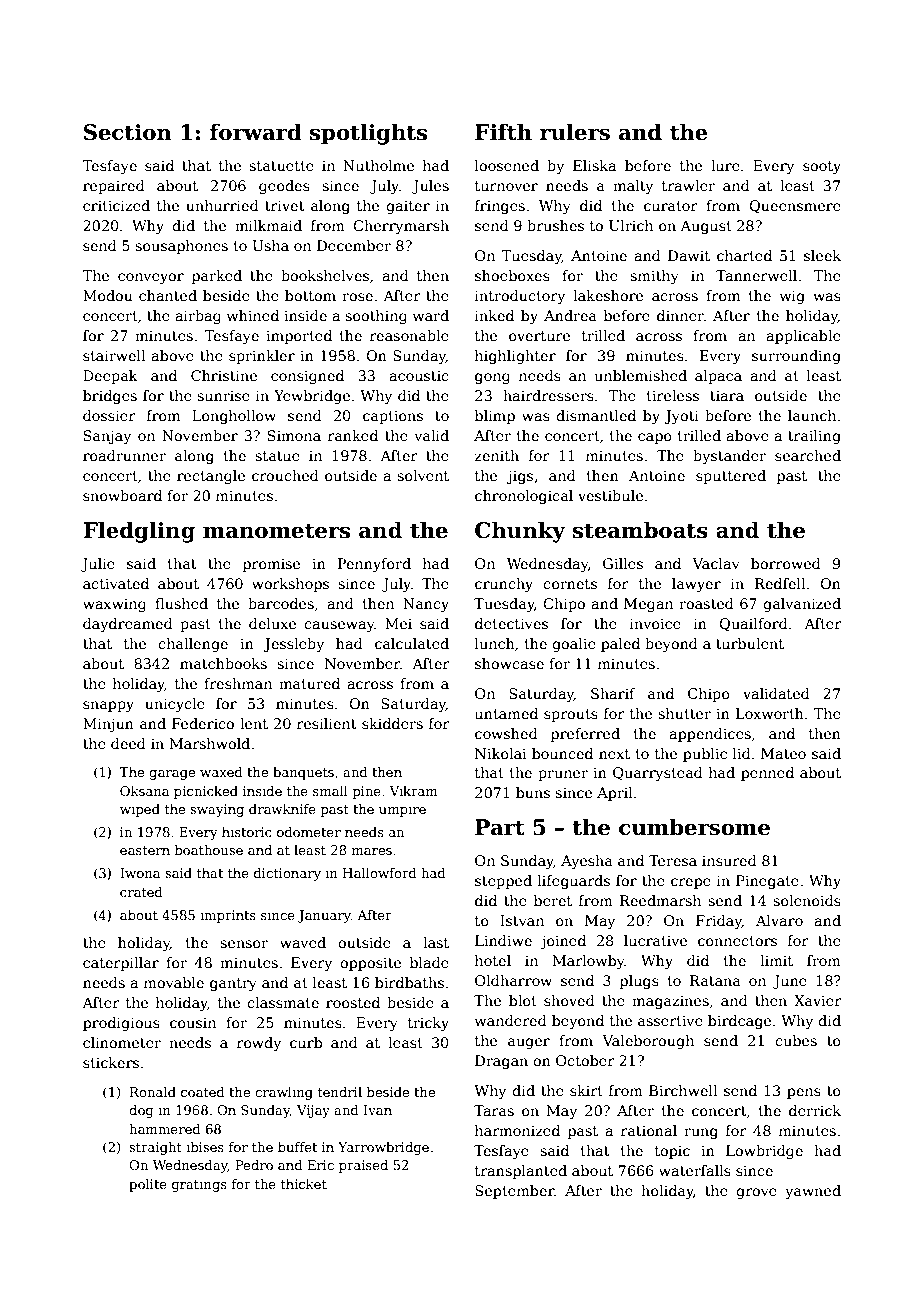 Image resolution: width=924 pixels, height=1308 pixels. I want to click on bookshelves, so click(325, 275).
